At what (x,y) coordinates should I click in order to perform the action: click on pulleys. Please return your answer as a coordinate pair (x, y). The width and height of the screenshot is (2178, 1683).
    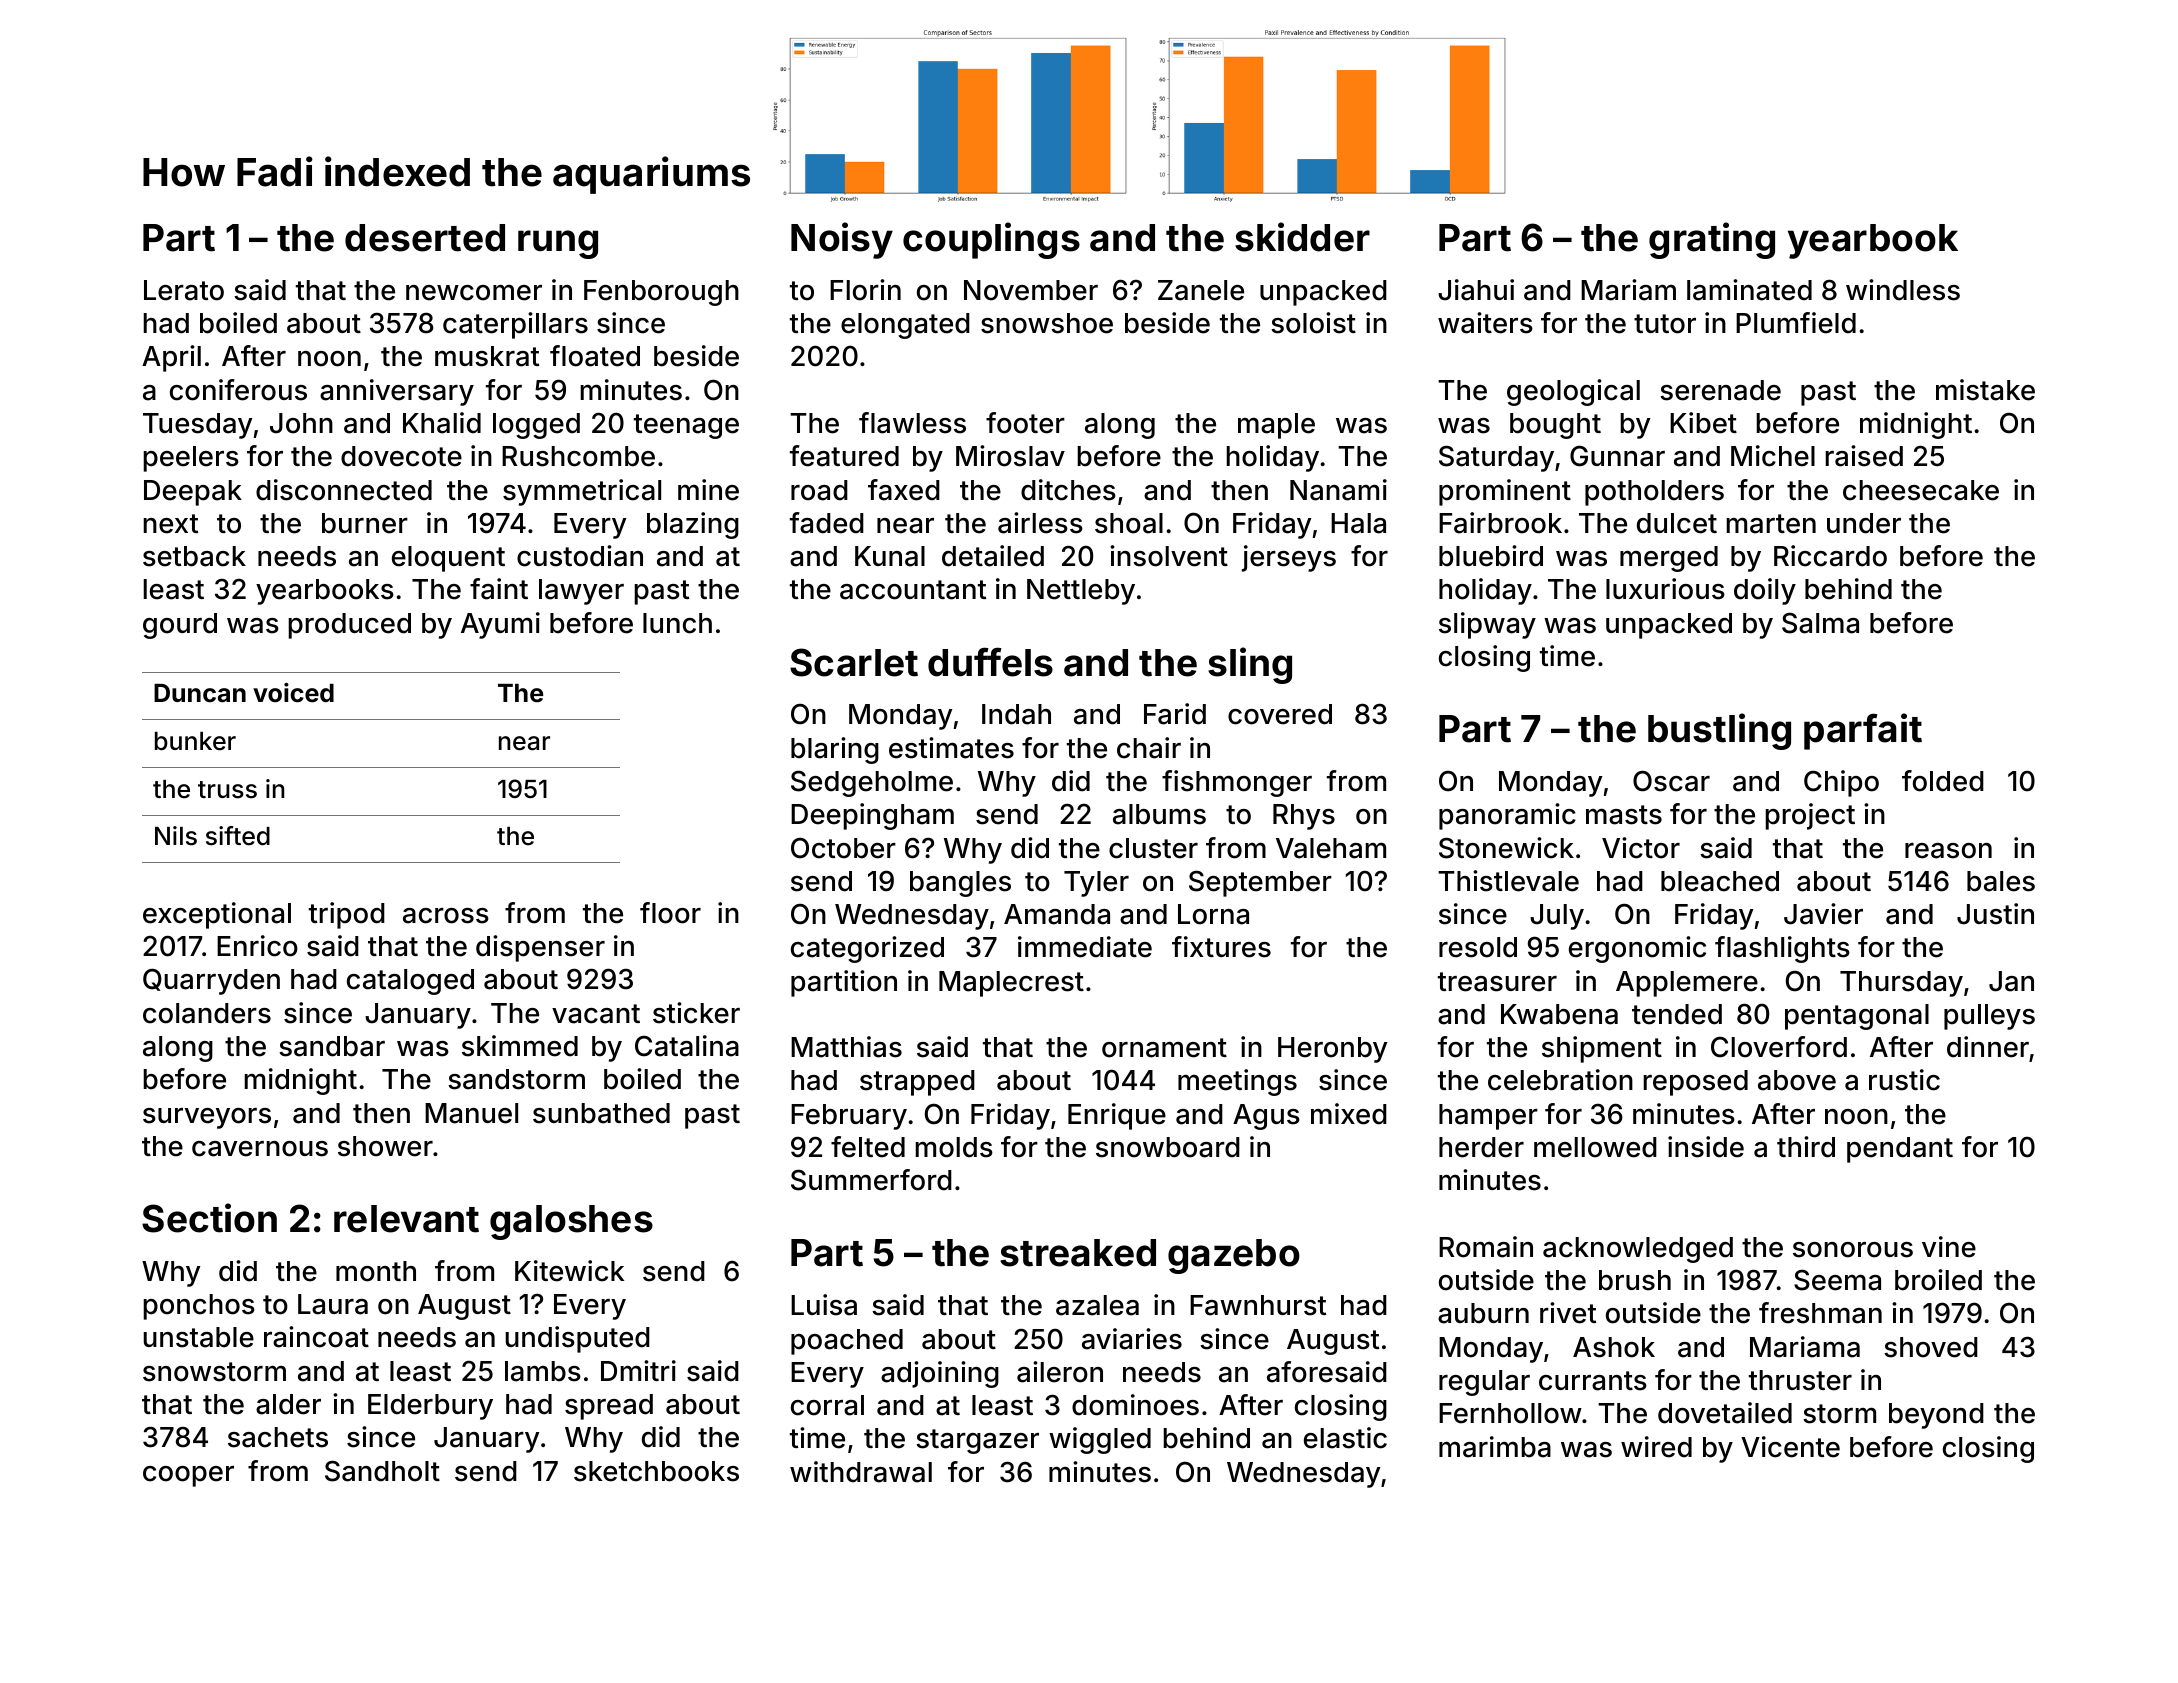
    Looking at the image, I should click on (1989, 1017).
